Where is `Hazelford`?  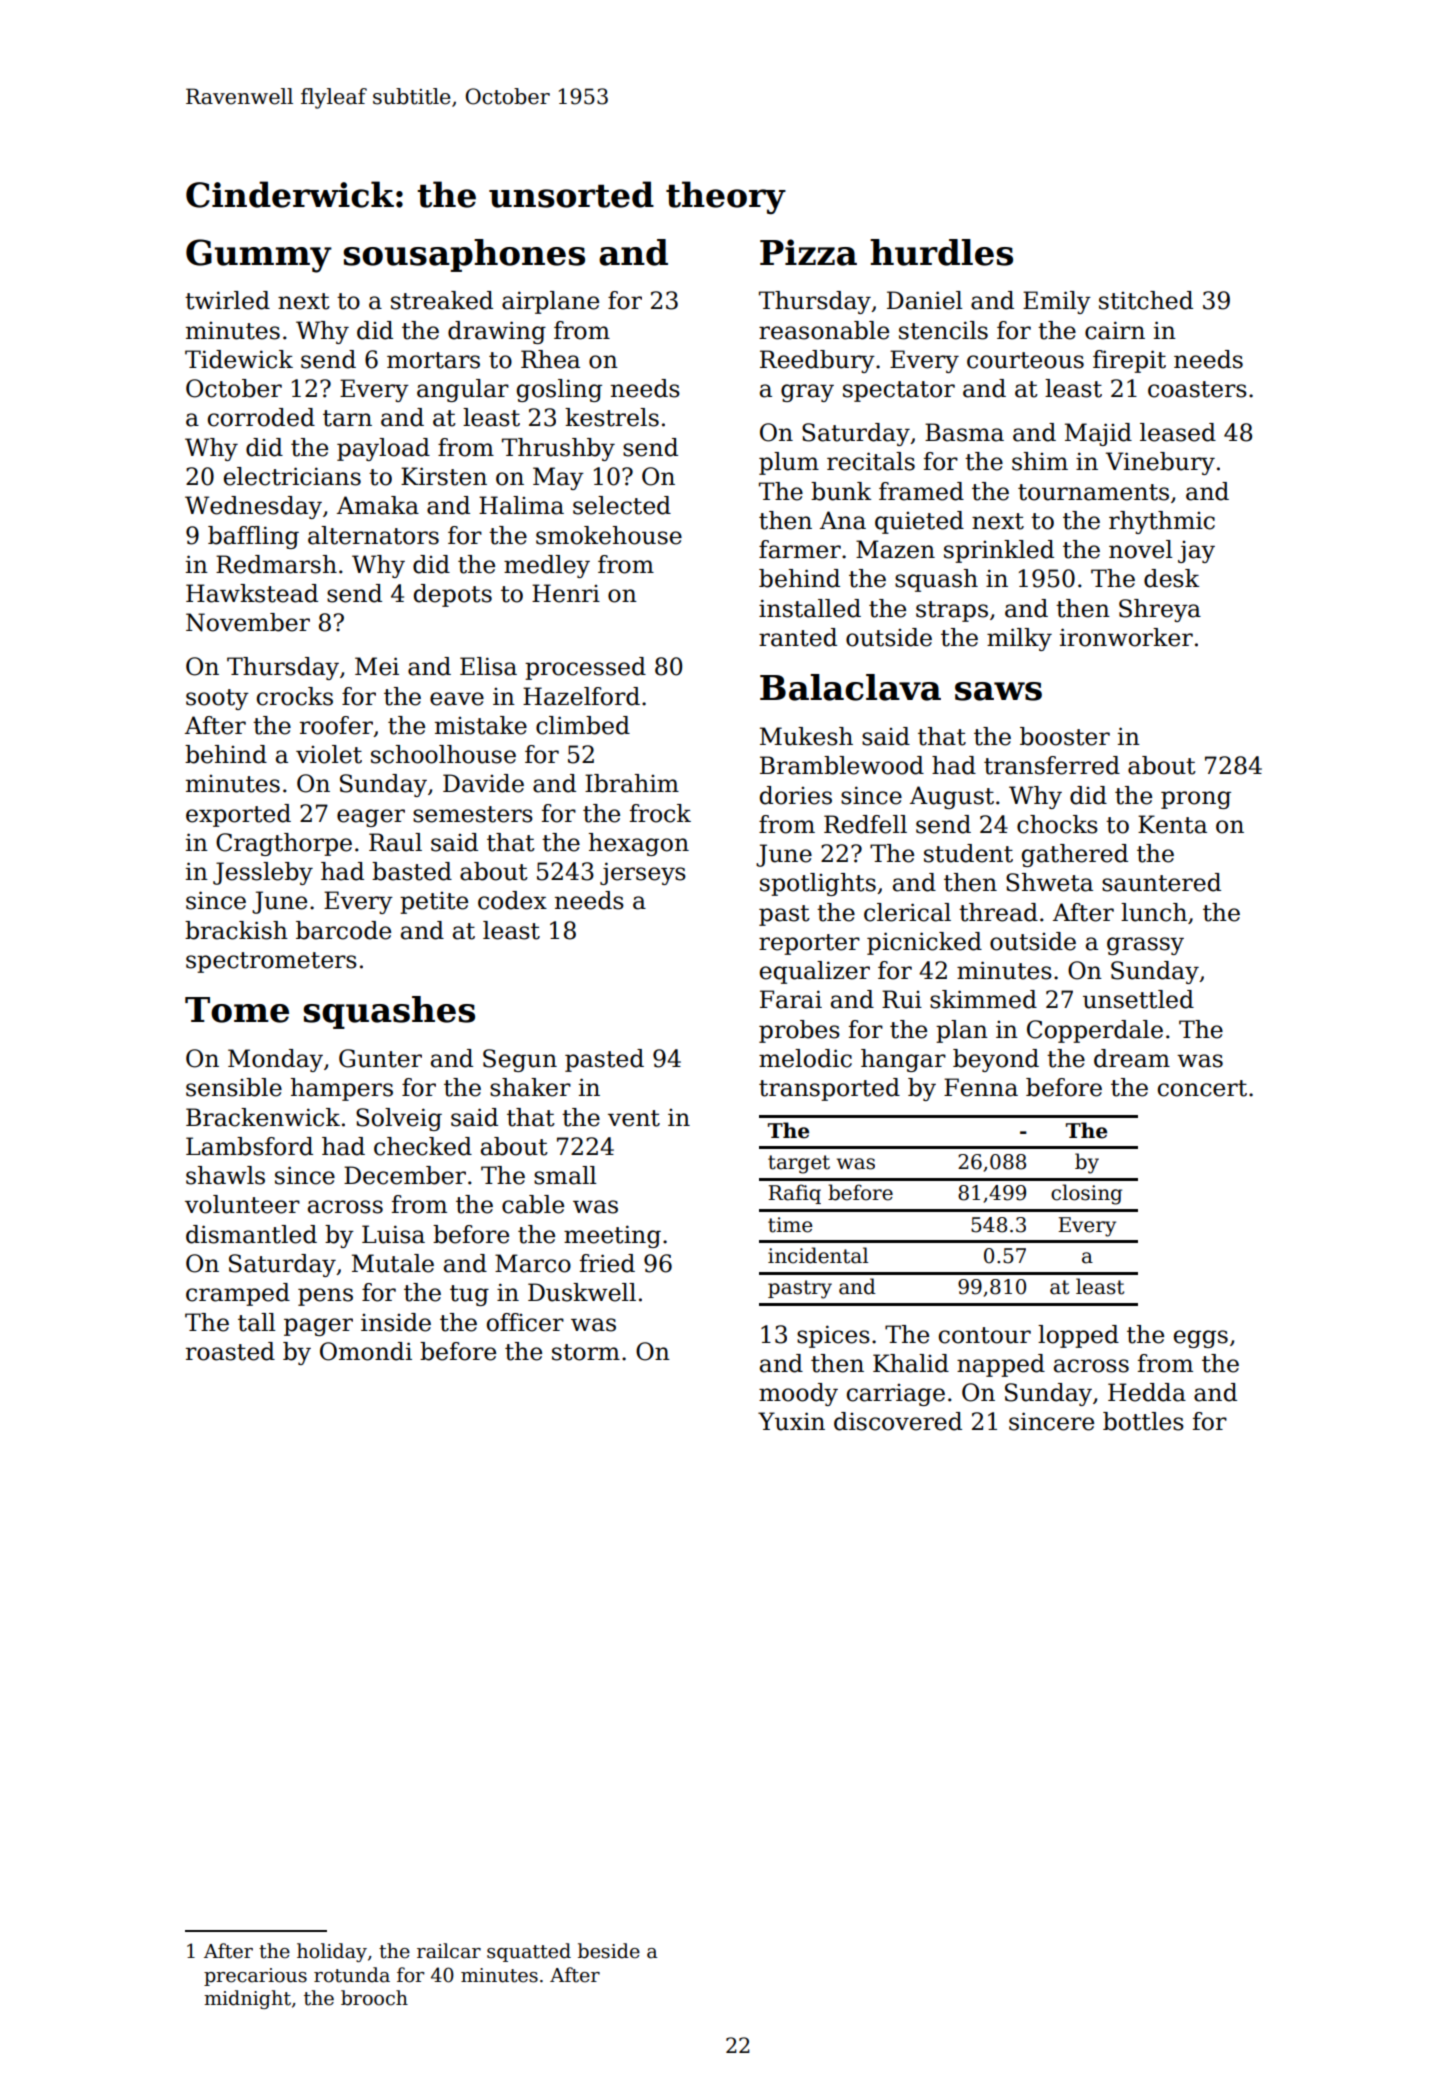
Hazelford is located at coordinates (581, 696).
